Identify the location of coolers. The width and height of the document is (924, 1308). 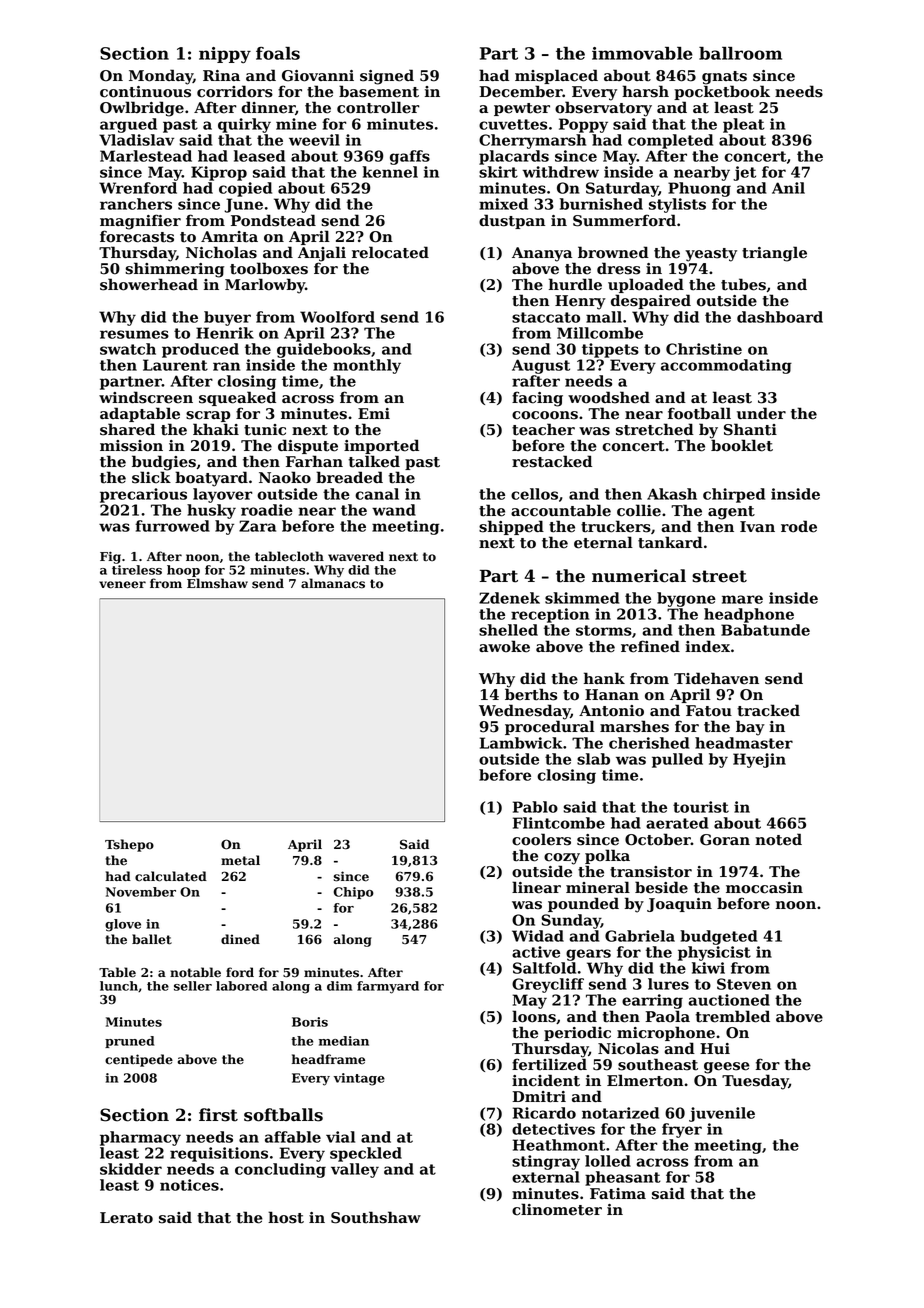
(541, 839).
